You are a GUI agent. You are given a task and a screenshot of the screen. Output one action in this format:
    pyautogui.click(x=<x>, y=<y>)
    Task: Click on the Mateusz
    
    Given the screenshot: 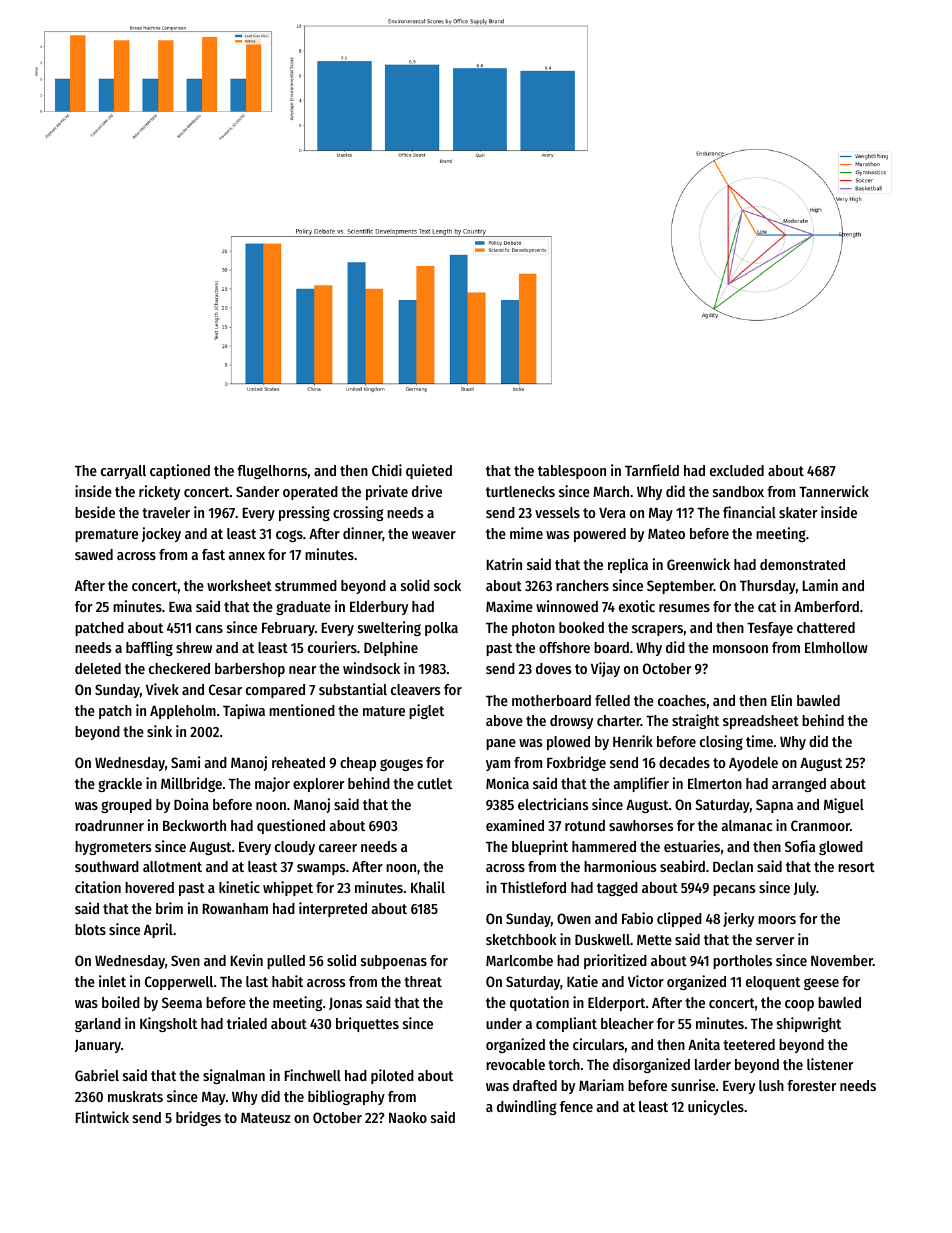 What is the action you would take?
    pyautogui.click(x=265, y=1118)
